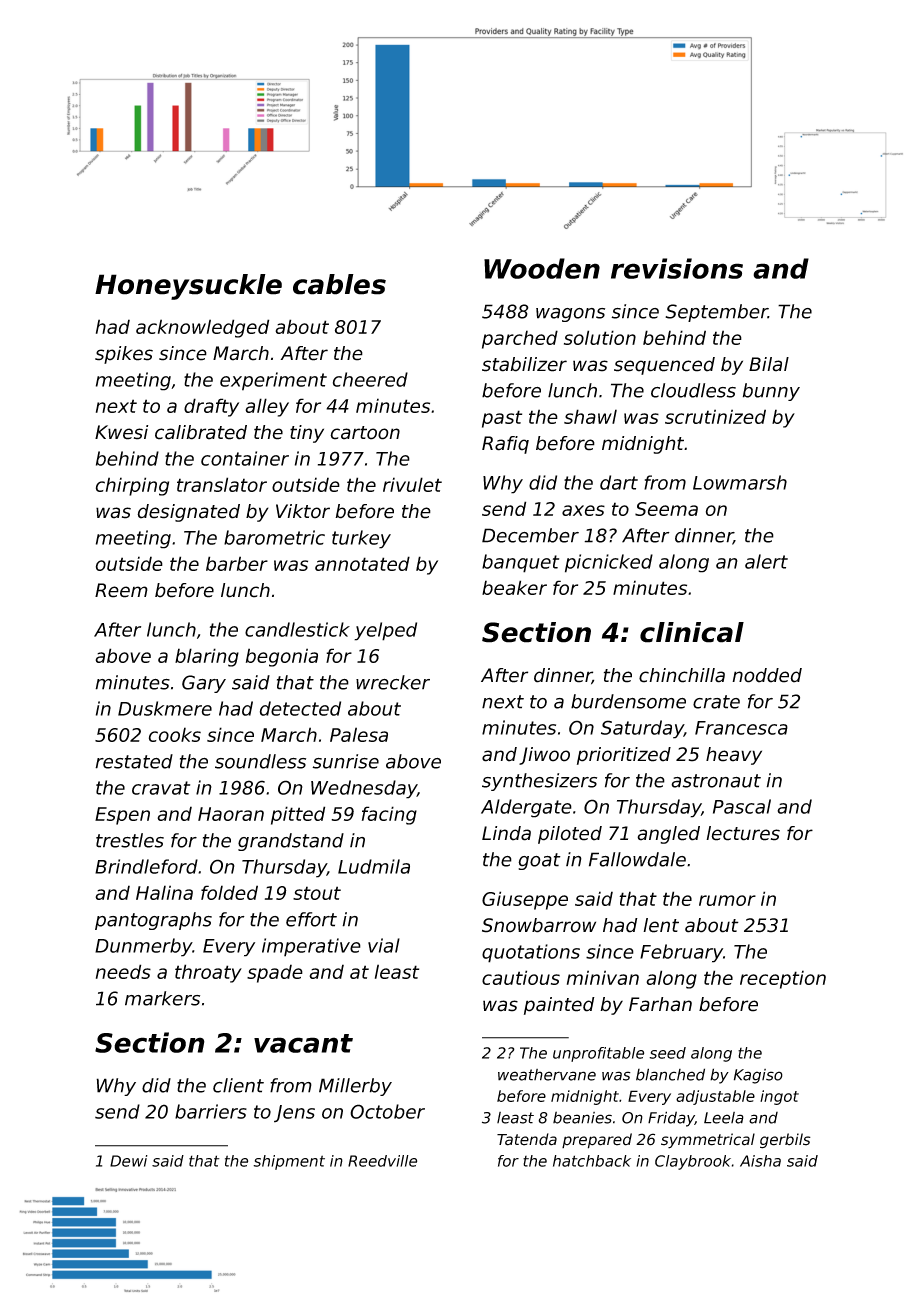 This page has height=1314, width=924. Describe the element at coordinates (132, 486) in the page. I see `chirping` at that location.
